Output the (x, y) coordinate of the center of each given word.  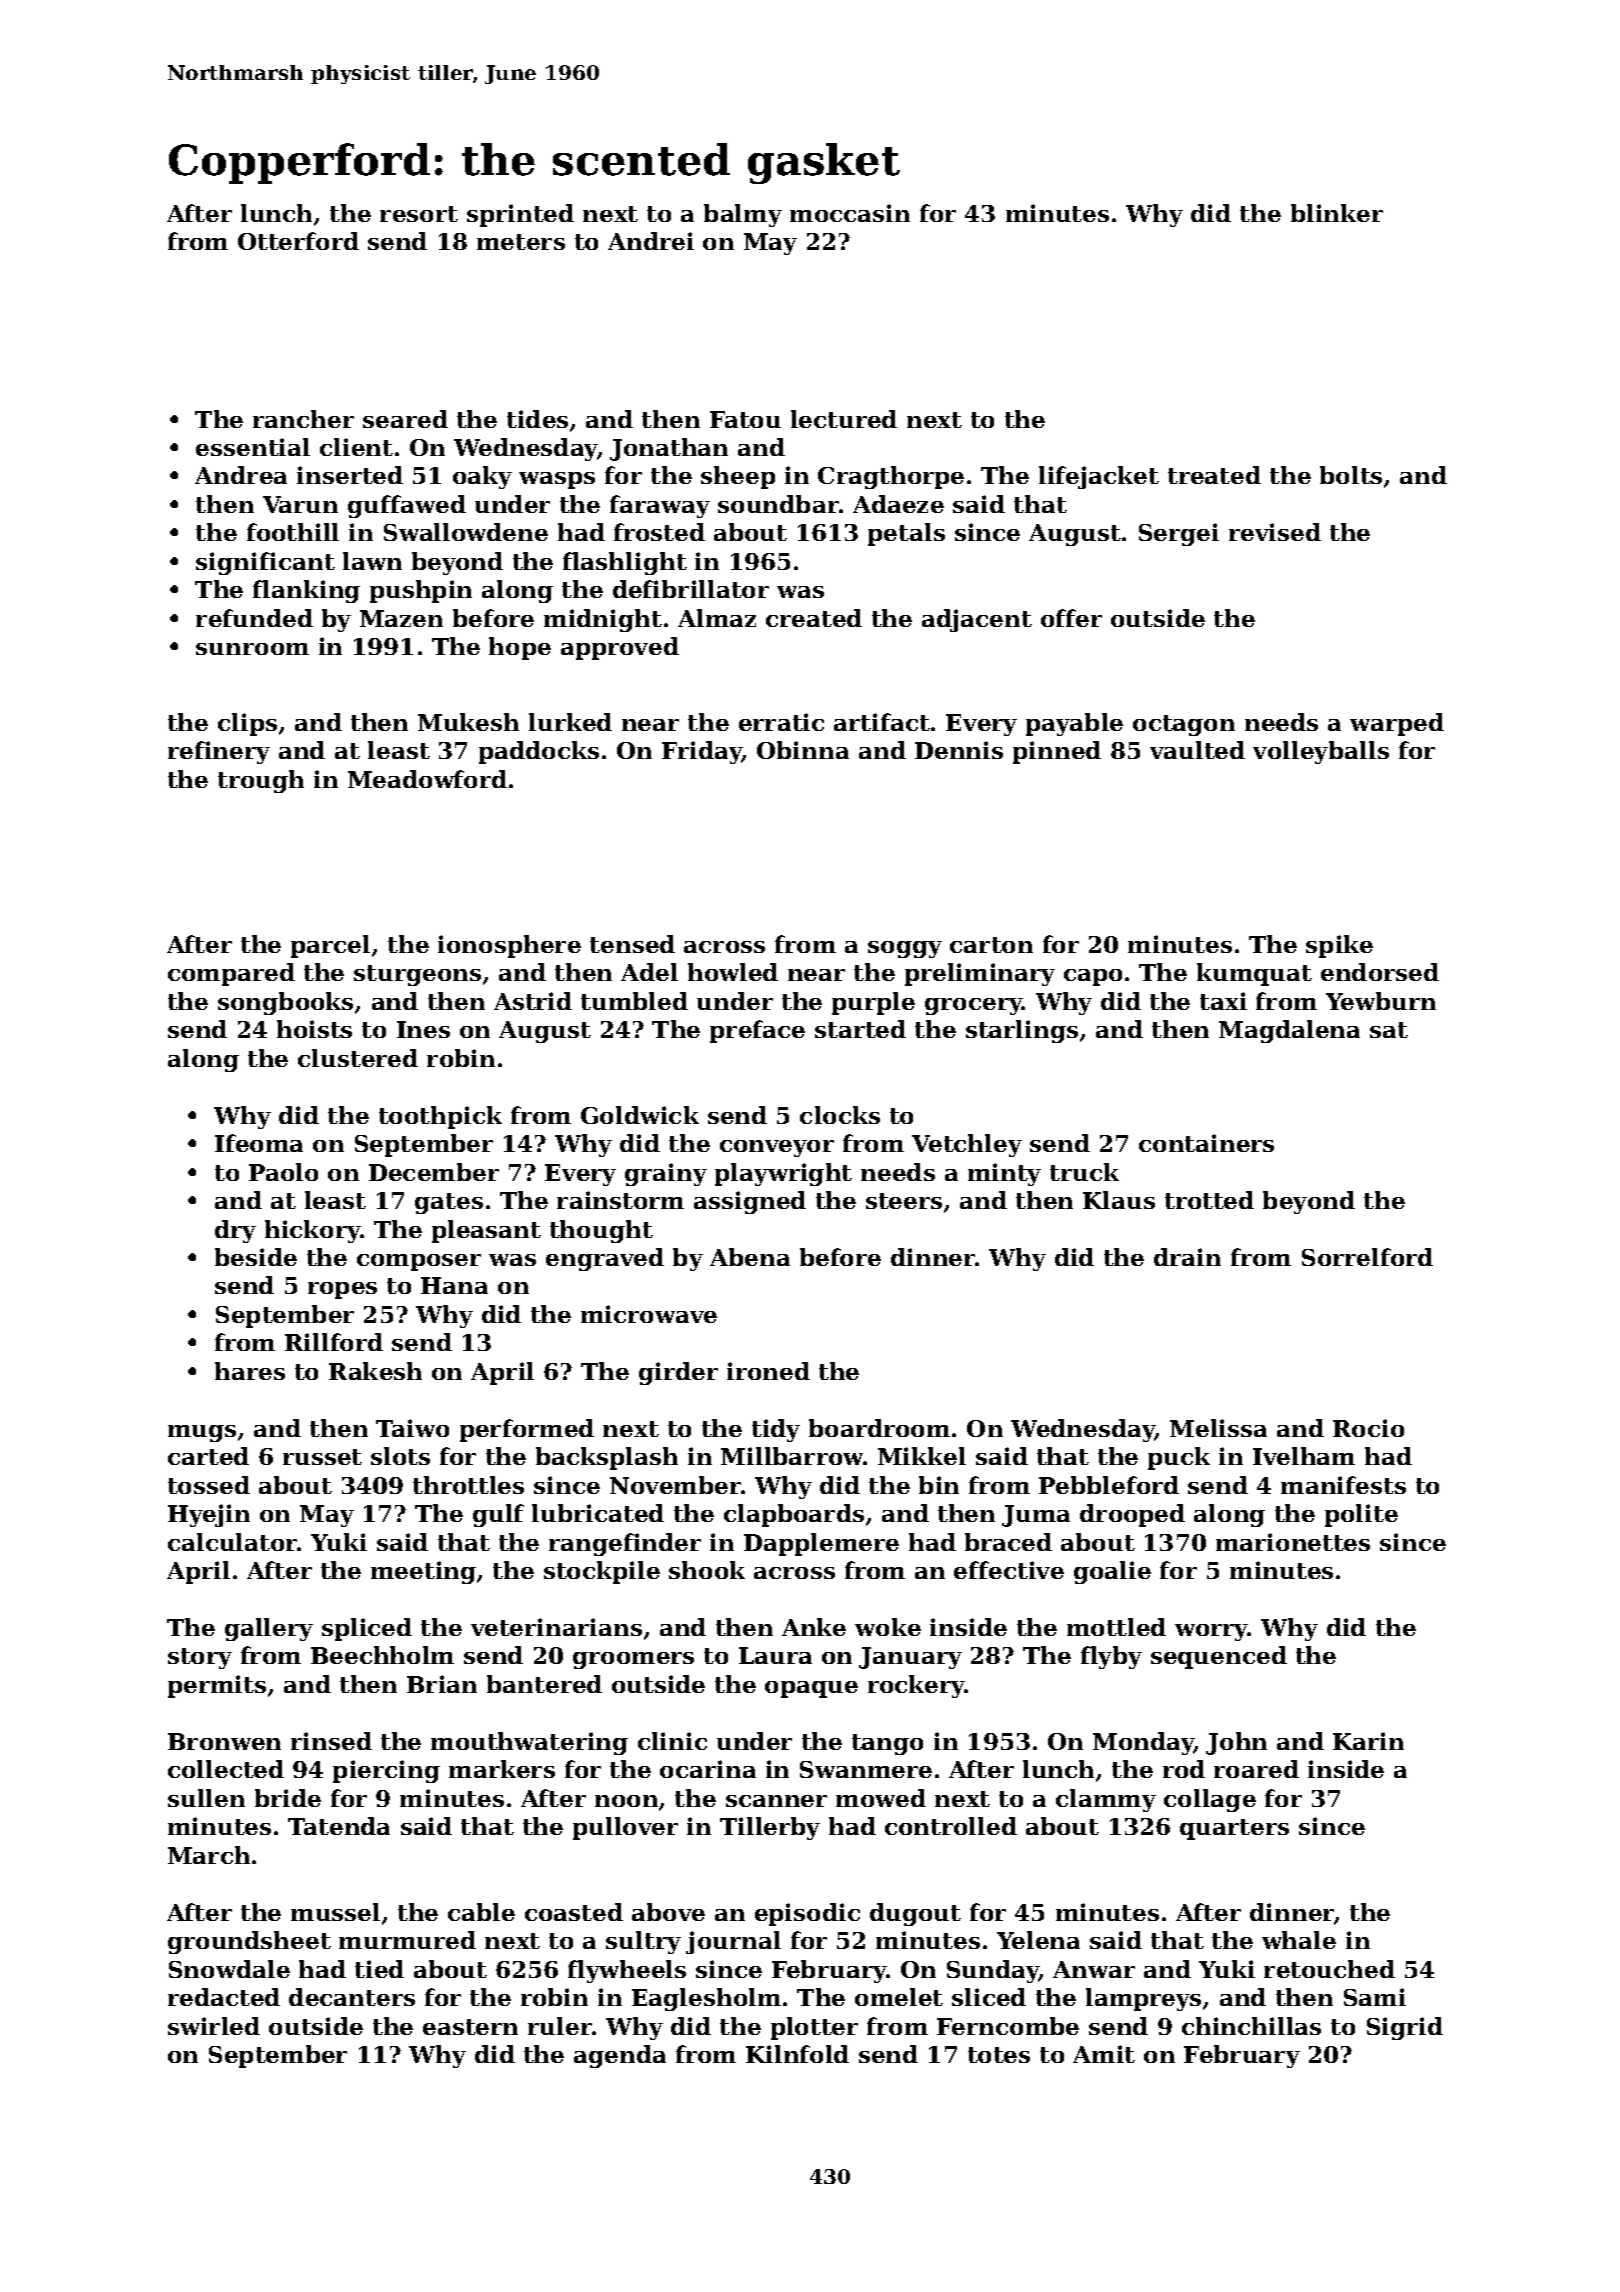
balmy (743, 215)
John (1236, 1743)
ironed (768, 1371)
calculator (233, 1542)
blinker (1337, 213)
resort (419, 214)
